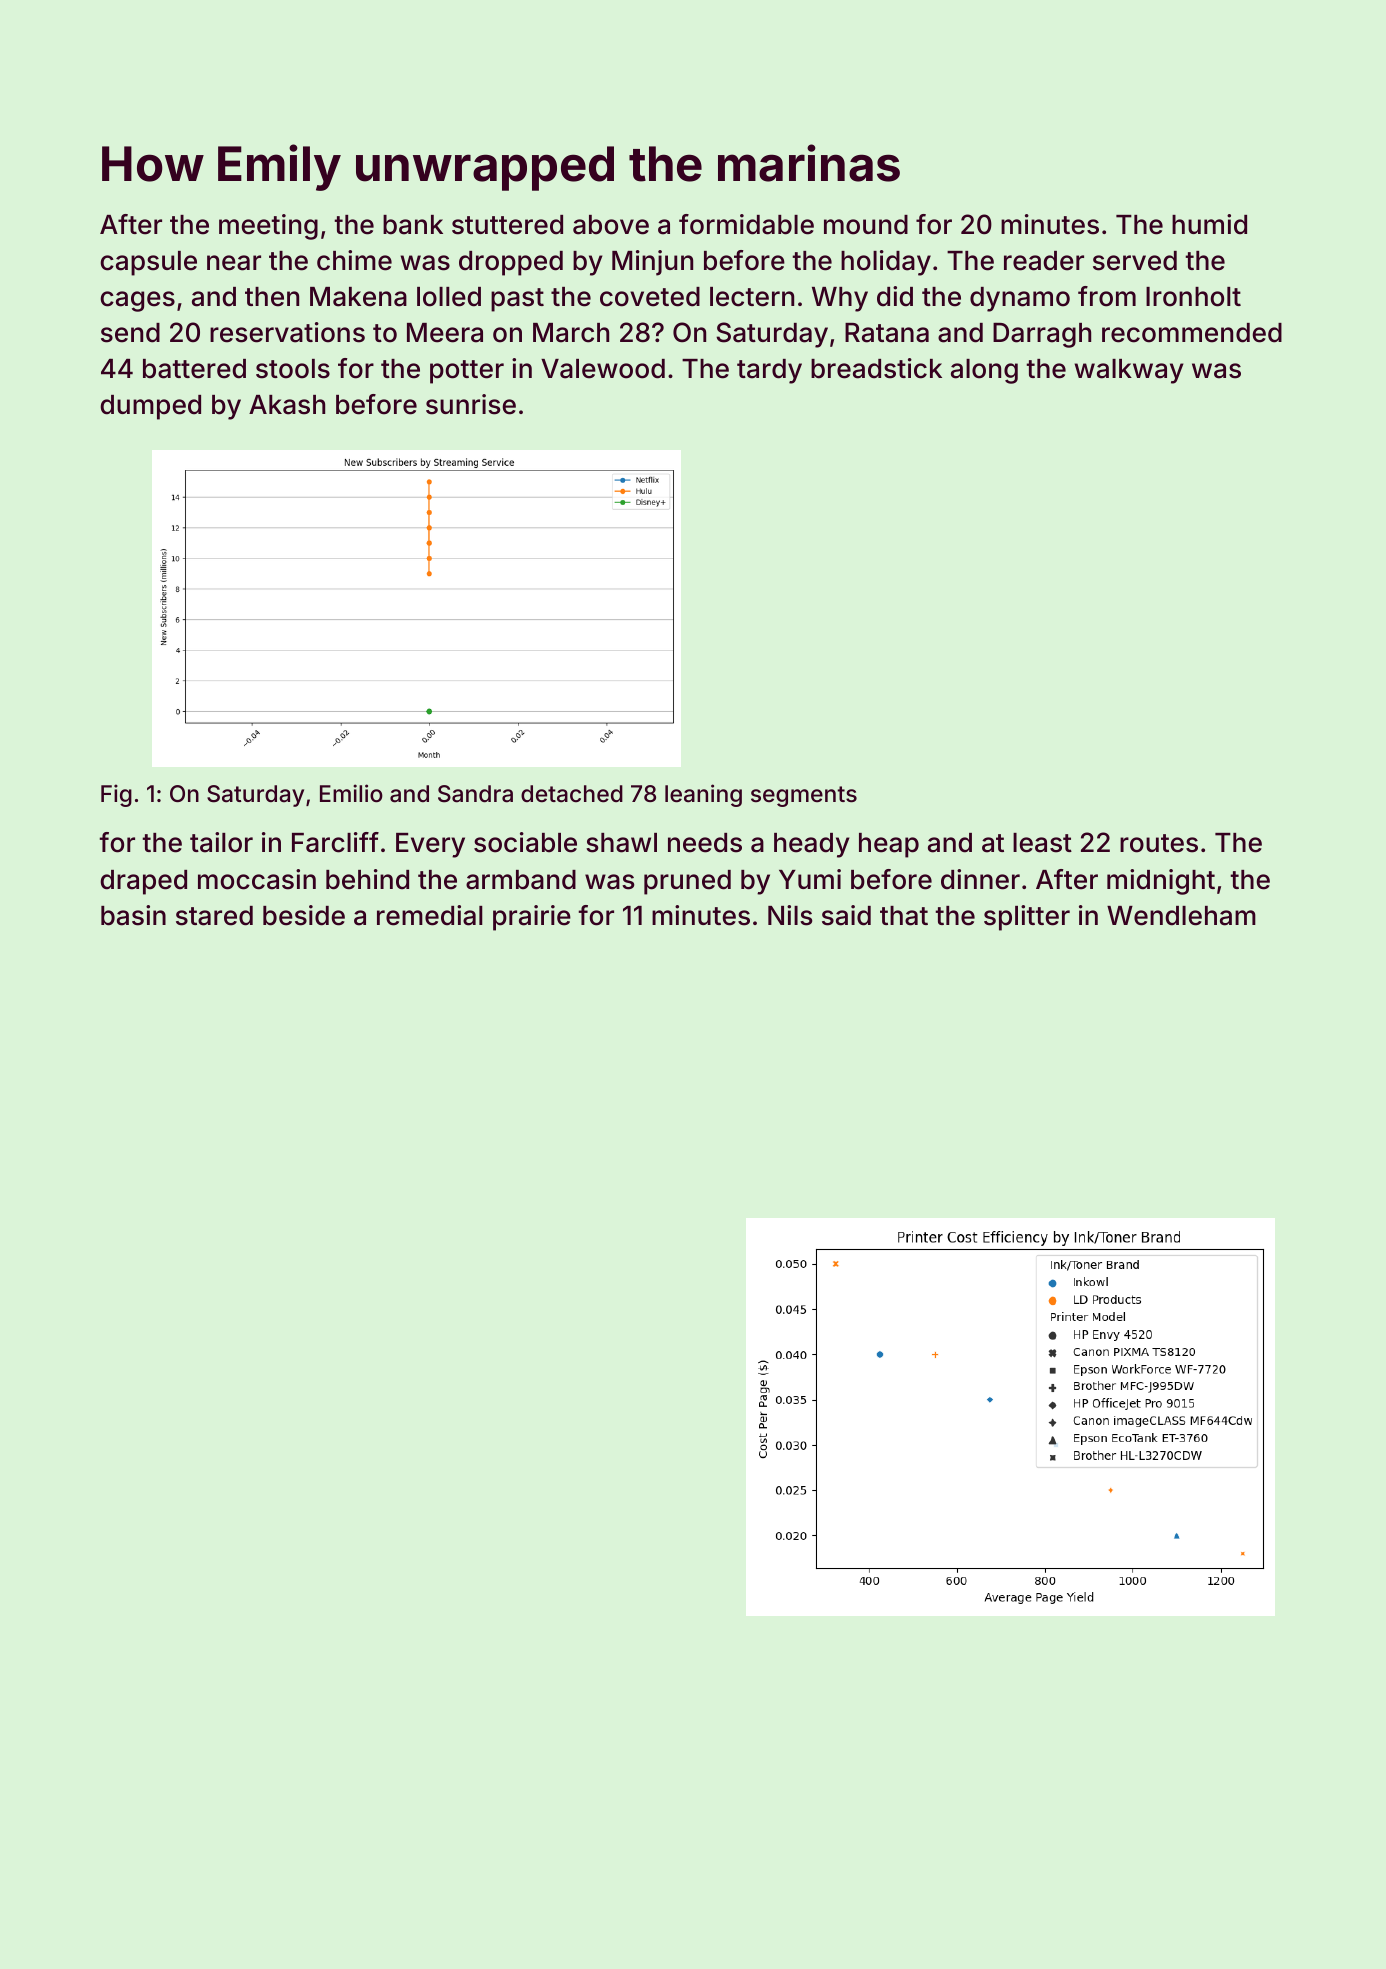 This document has width=1386, height=1969. What do you see at coordinates (287, 405) in the document?
I see `Akash` at bounding box center [287, 405].
